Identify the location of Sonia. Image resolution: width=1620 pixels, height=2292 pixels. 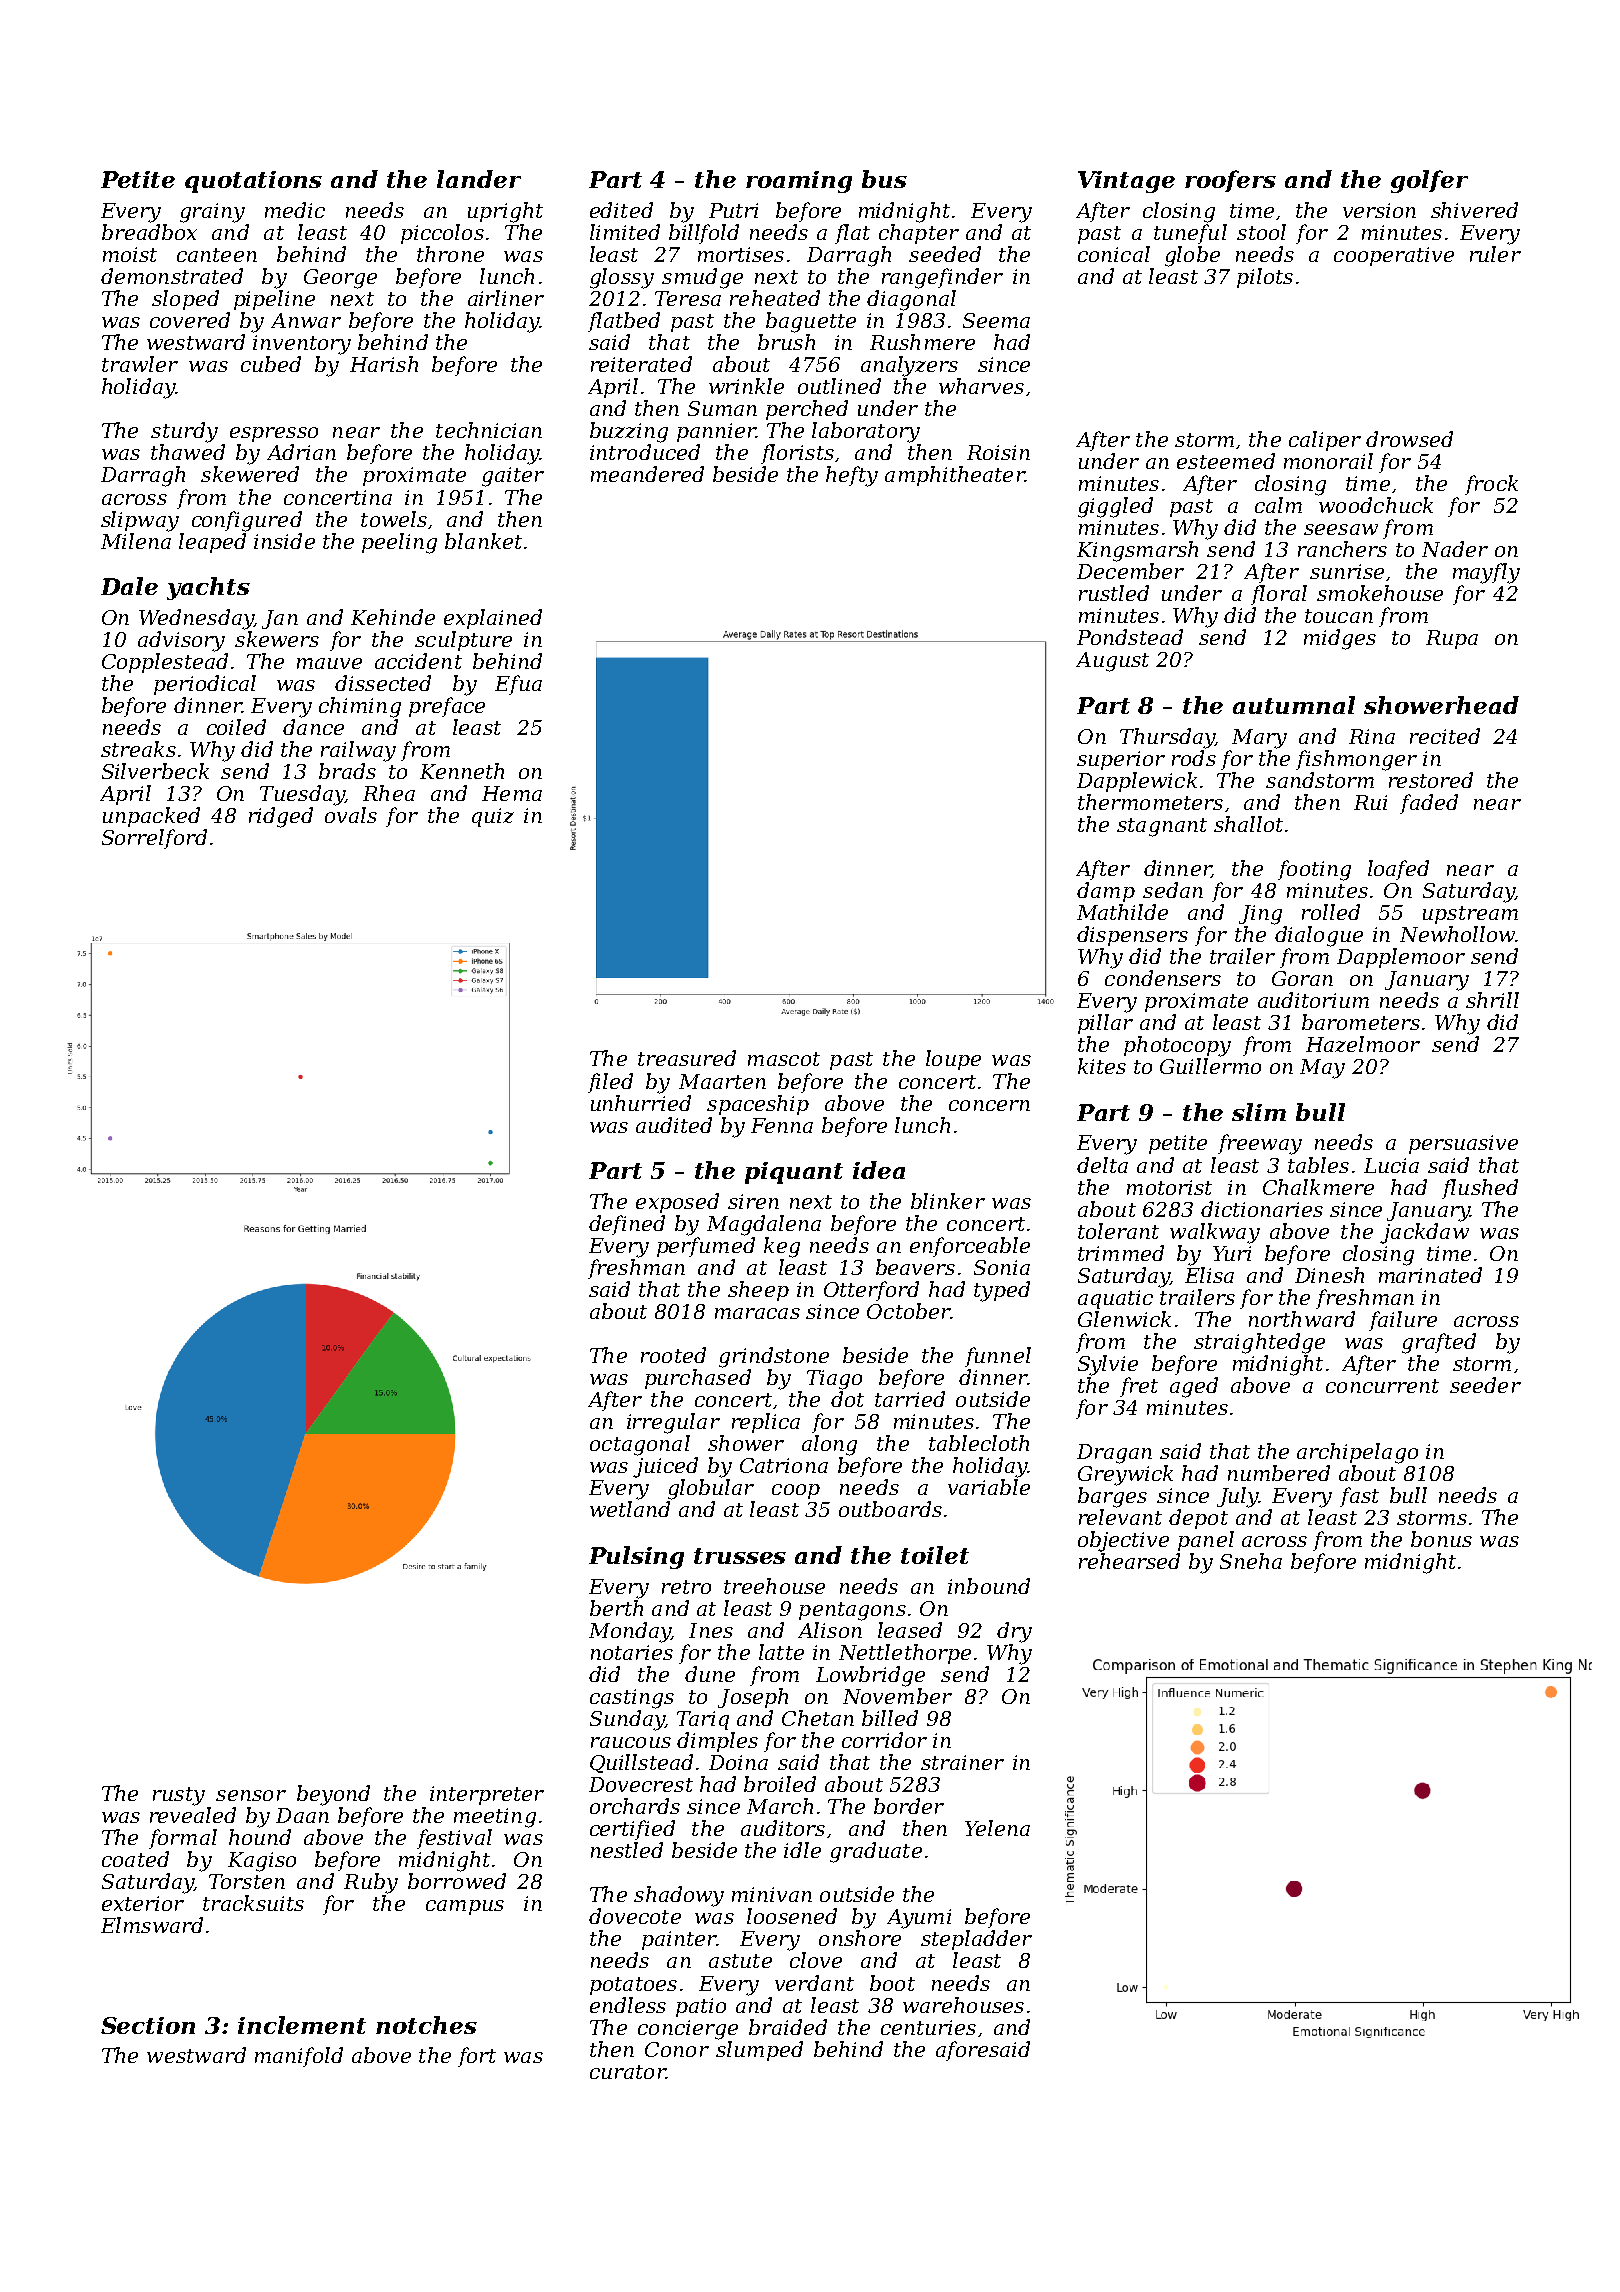
(1002, 1267).
